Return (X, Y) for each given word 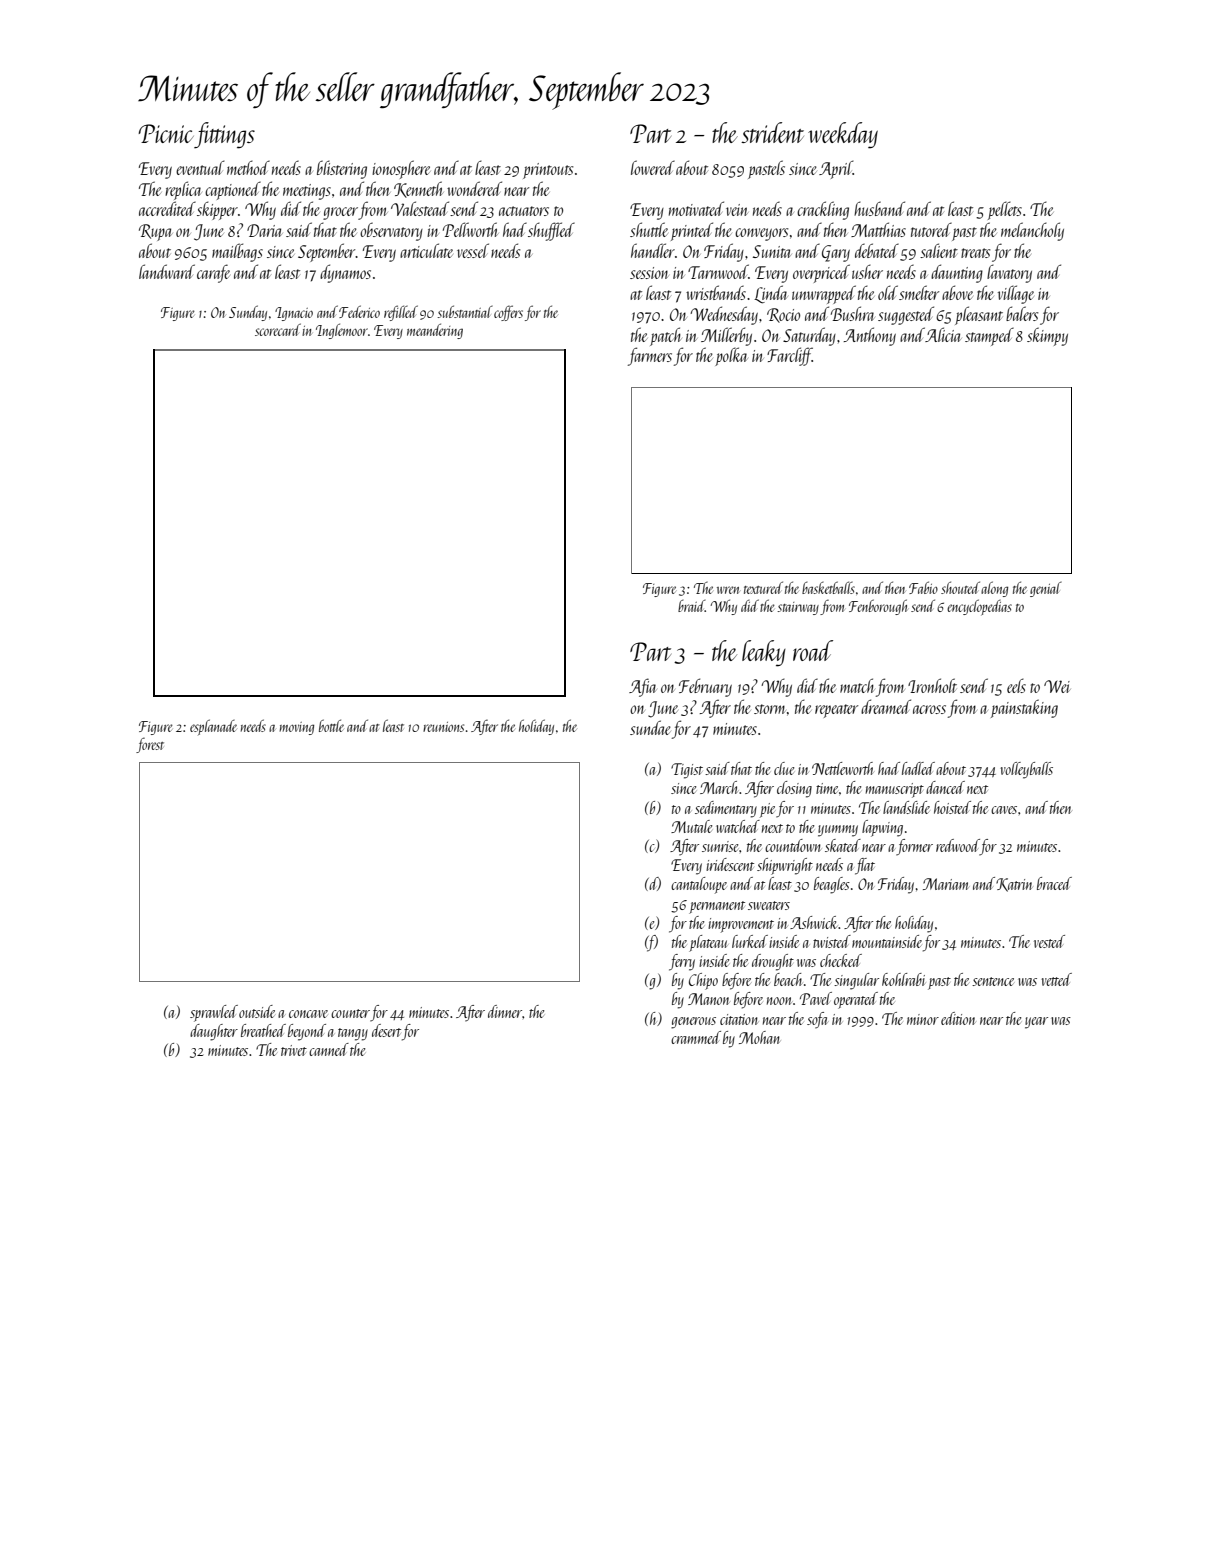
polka (731, 356)
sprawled (214, 1013)
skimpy (1047, 336)
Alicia (943, 334)
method (248, 167)
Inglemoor (342, 331)
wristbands (716, 292)
